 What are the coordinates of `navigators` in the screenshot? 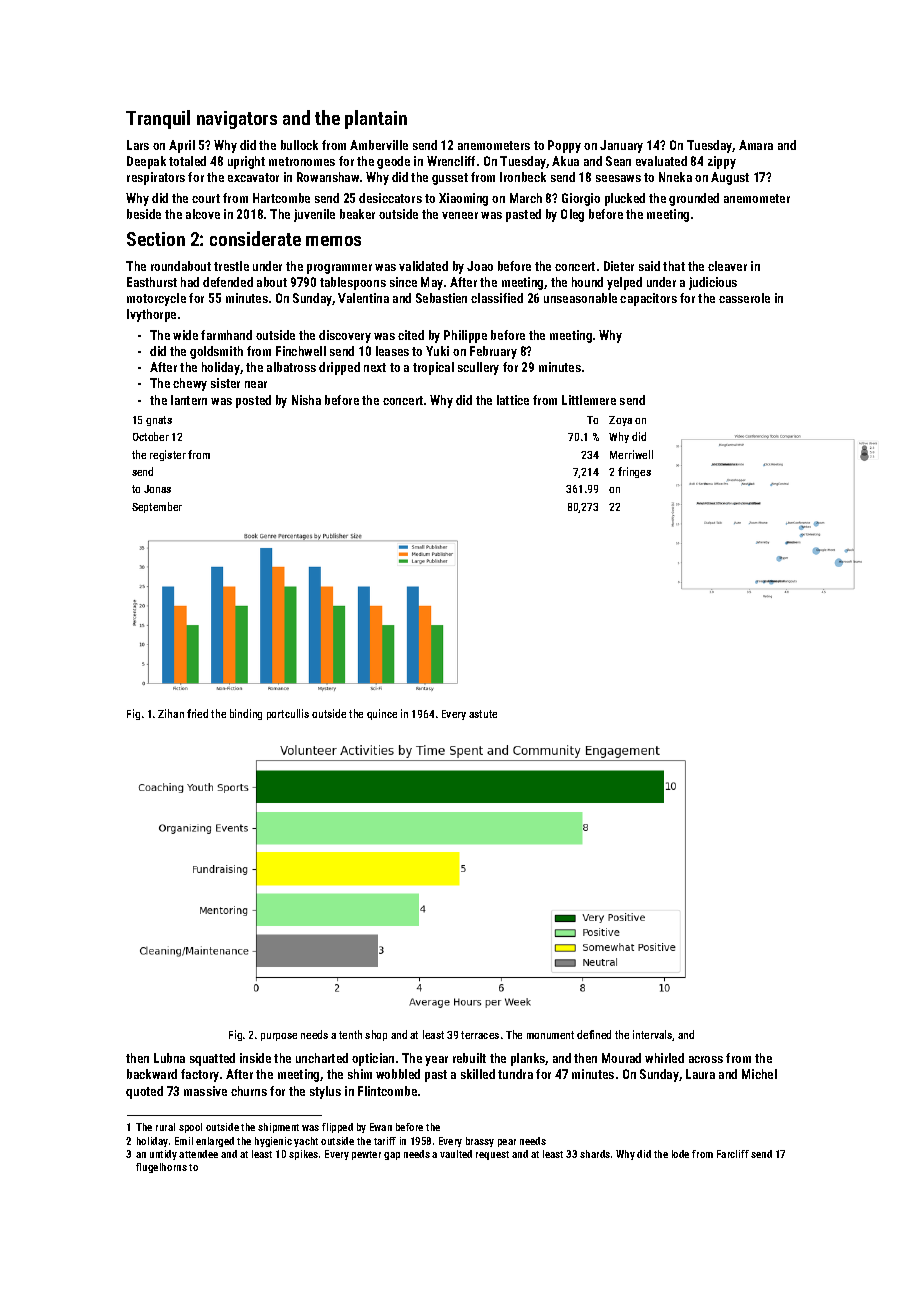 It's located at (237, 120).
